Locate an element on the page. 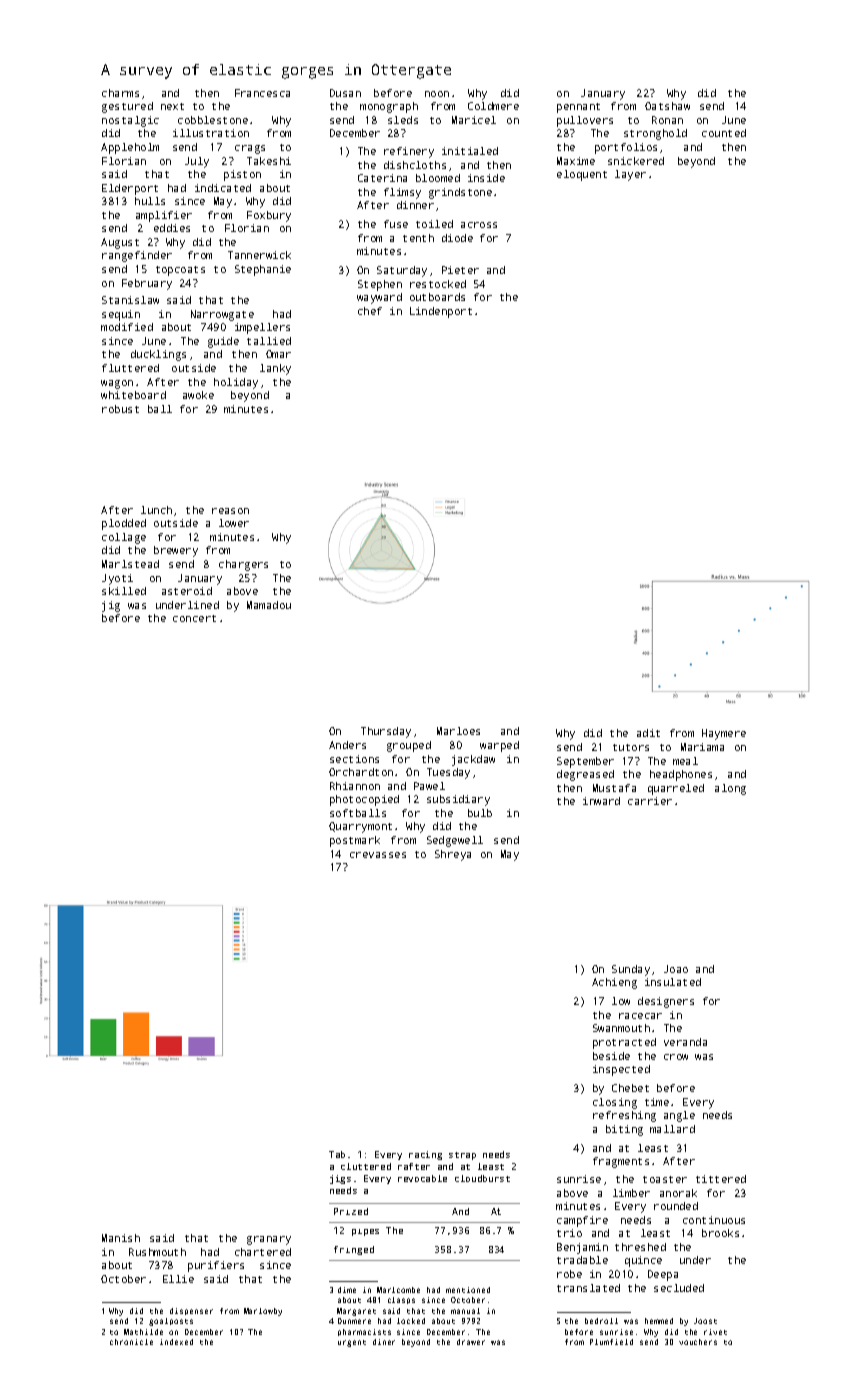  Foxbury is located at coordinates (269, 216).
